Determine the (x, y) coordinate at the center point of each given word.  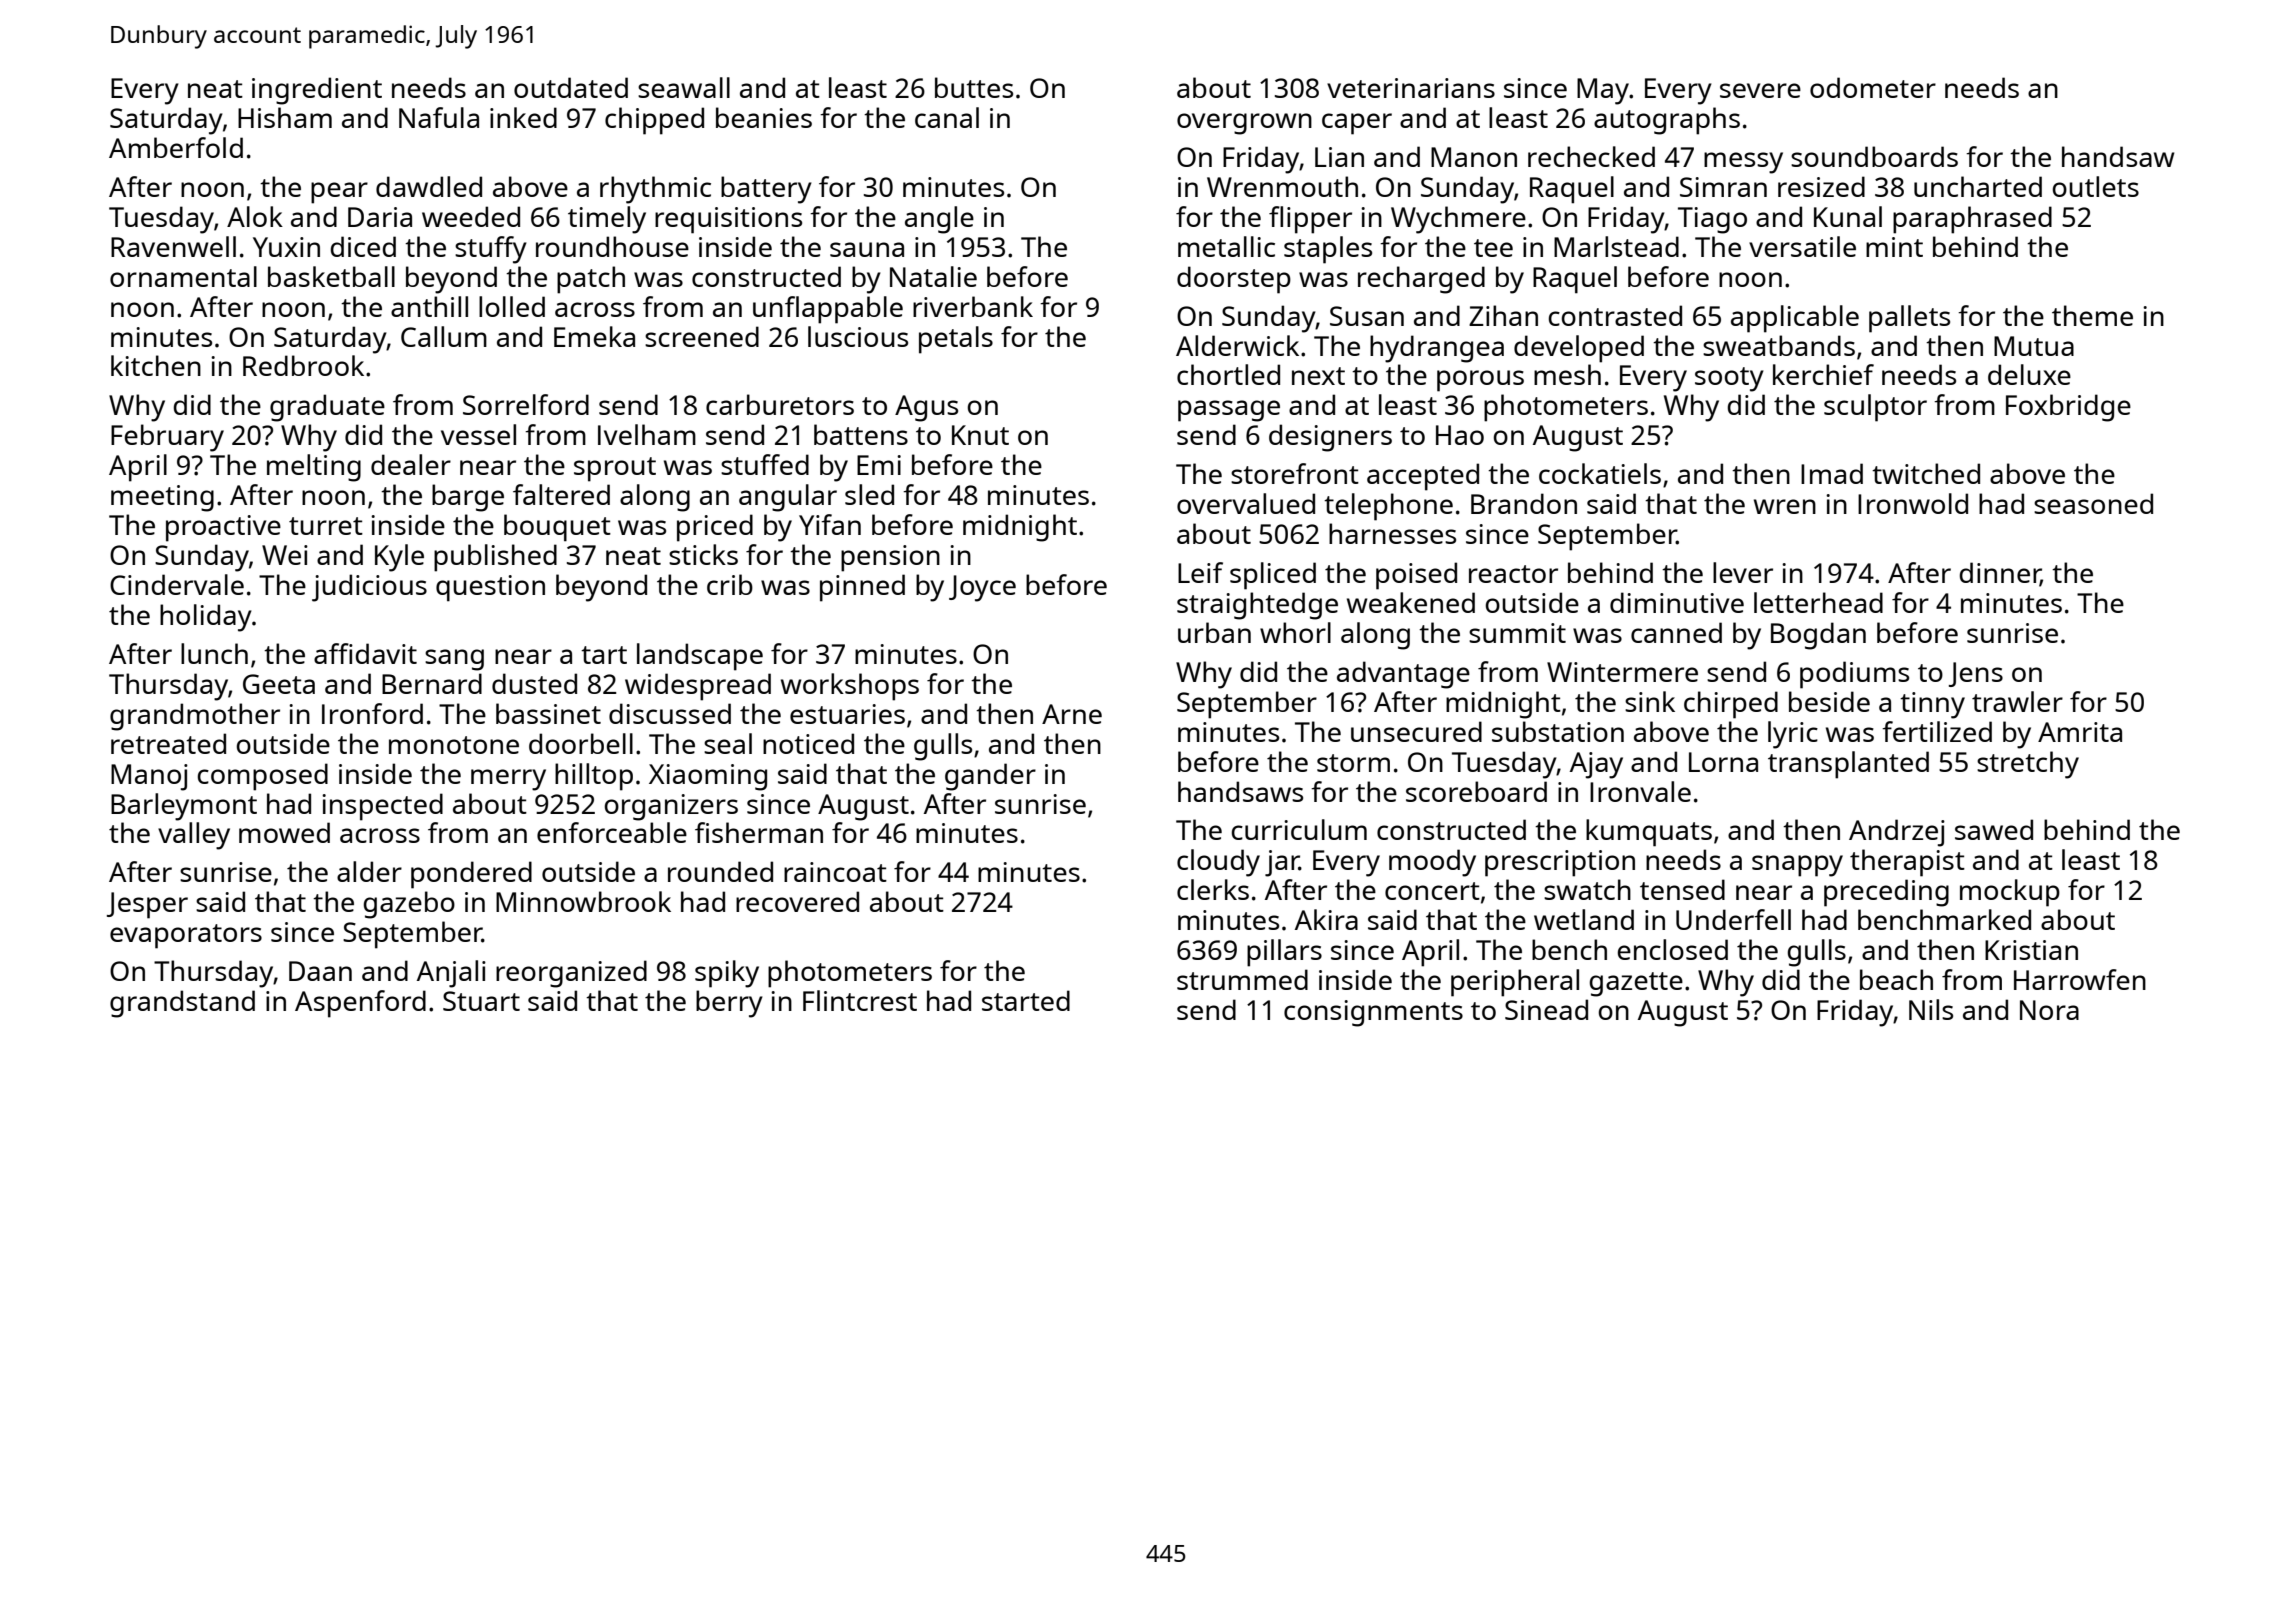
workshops (850, 687)
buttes (974, 87)
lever (1743, 572)
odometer (1873, 87)
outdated (571, 87)
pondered (471, 875)
